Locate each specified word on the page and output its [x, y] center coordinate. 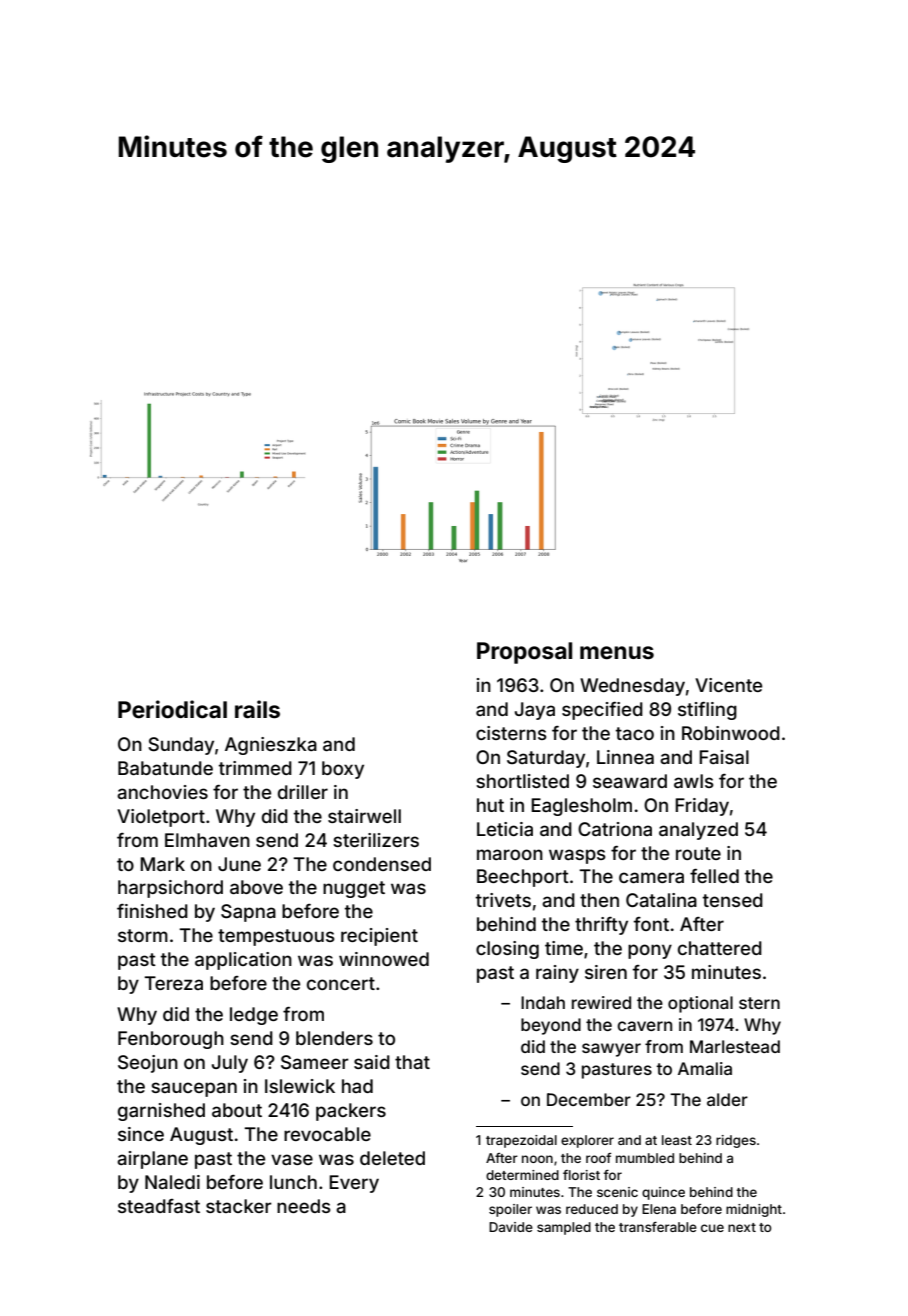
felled [714, 876]
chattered [720, 948]
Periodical [172, 709]
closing [507, 950]
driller [303, 792]
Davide [511, 1227]
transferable [658, 1227]
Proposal [524, 653]
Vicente [728, 685]
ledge [254, 1016]
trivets [503, 900]
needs [304, 1206]
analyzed [698, 831]
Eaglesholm [581, 807]
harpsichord [170, 889]
